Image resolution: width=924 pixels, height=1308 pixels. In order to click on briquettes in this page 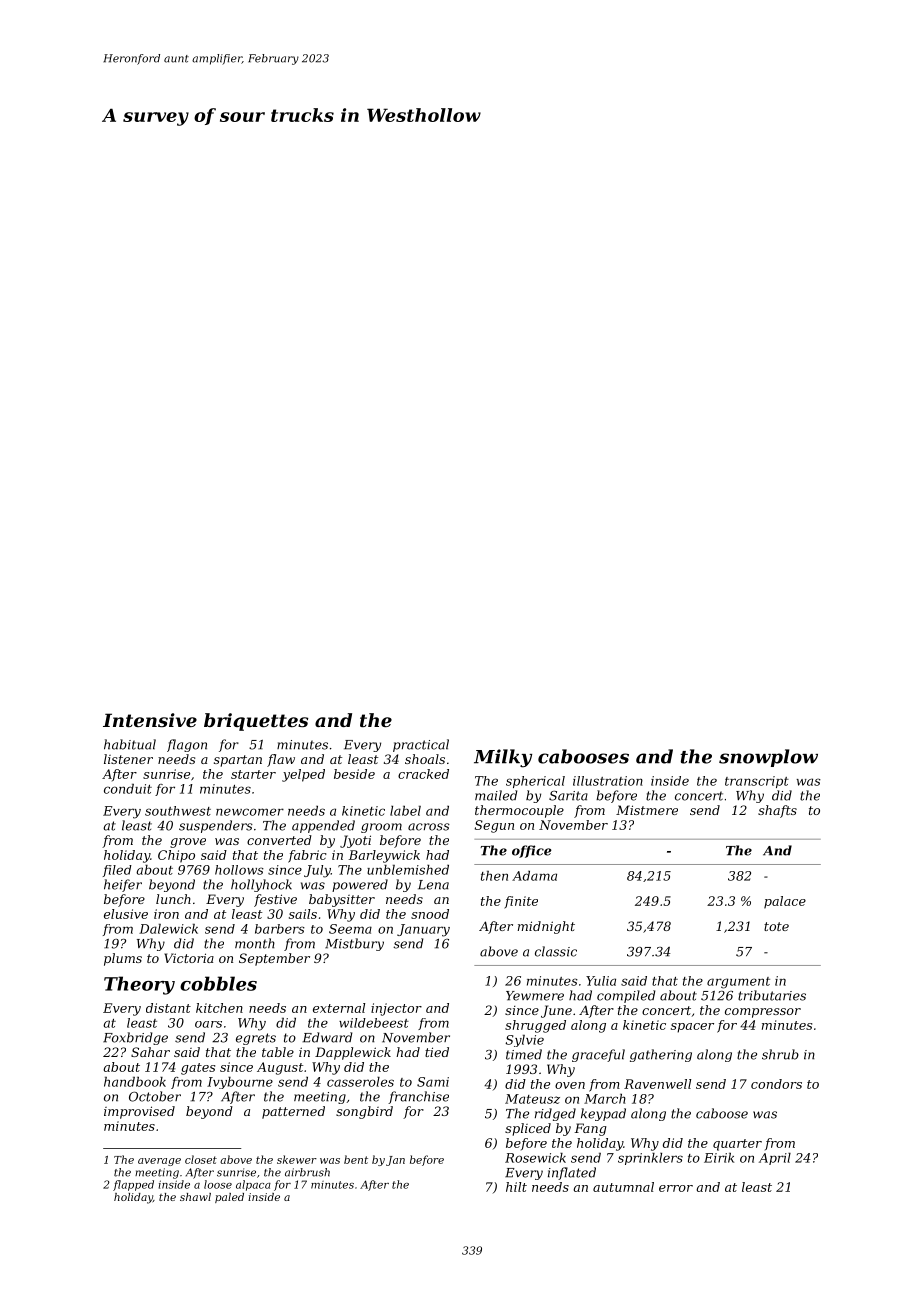, I will do `click(256, 722)`.
